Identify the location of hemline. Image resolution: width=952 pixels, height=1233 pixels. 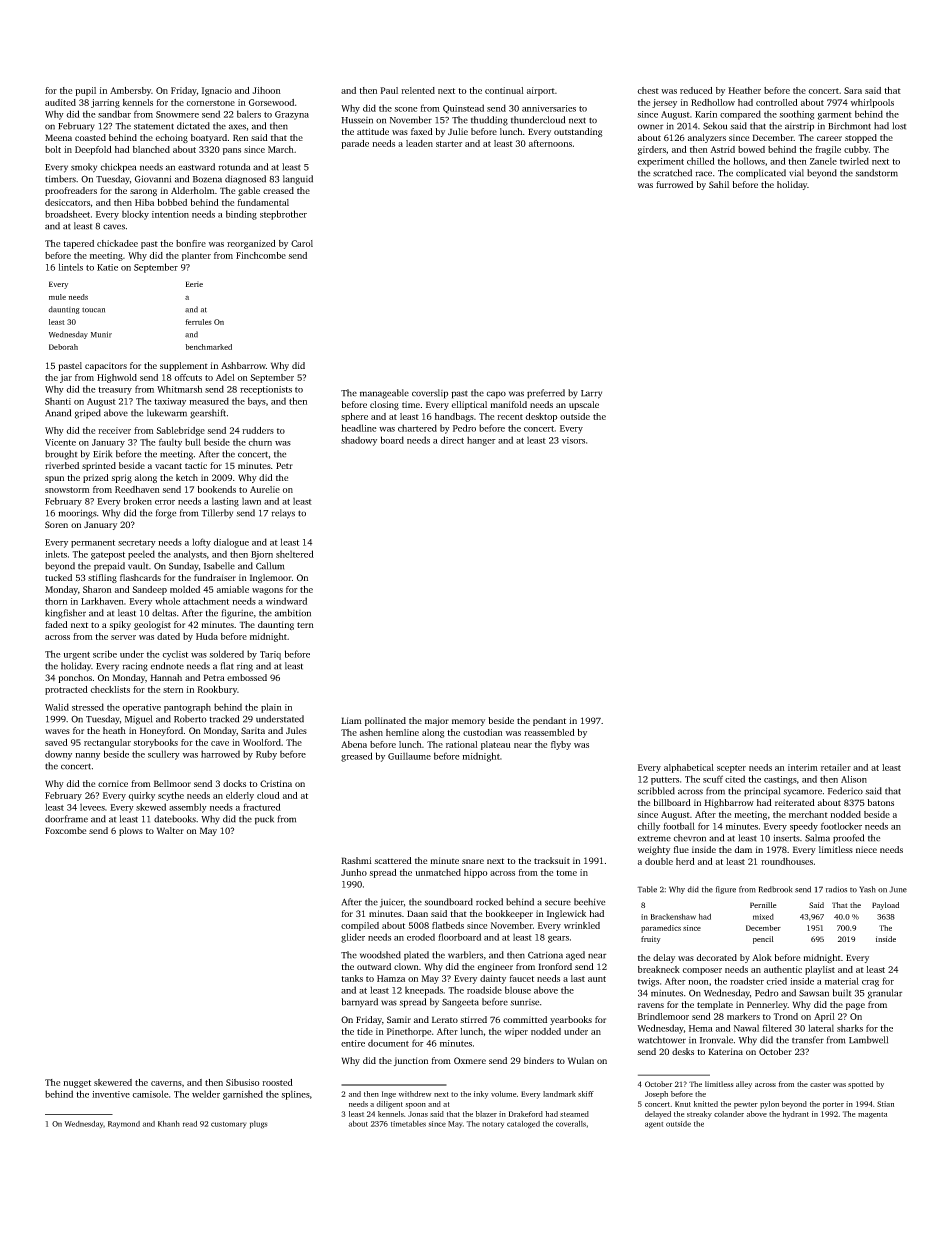
(402, 732).
